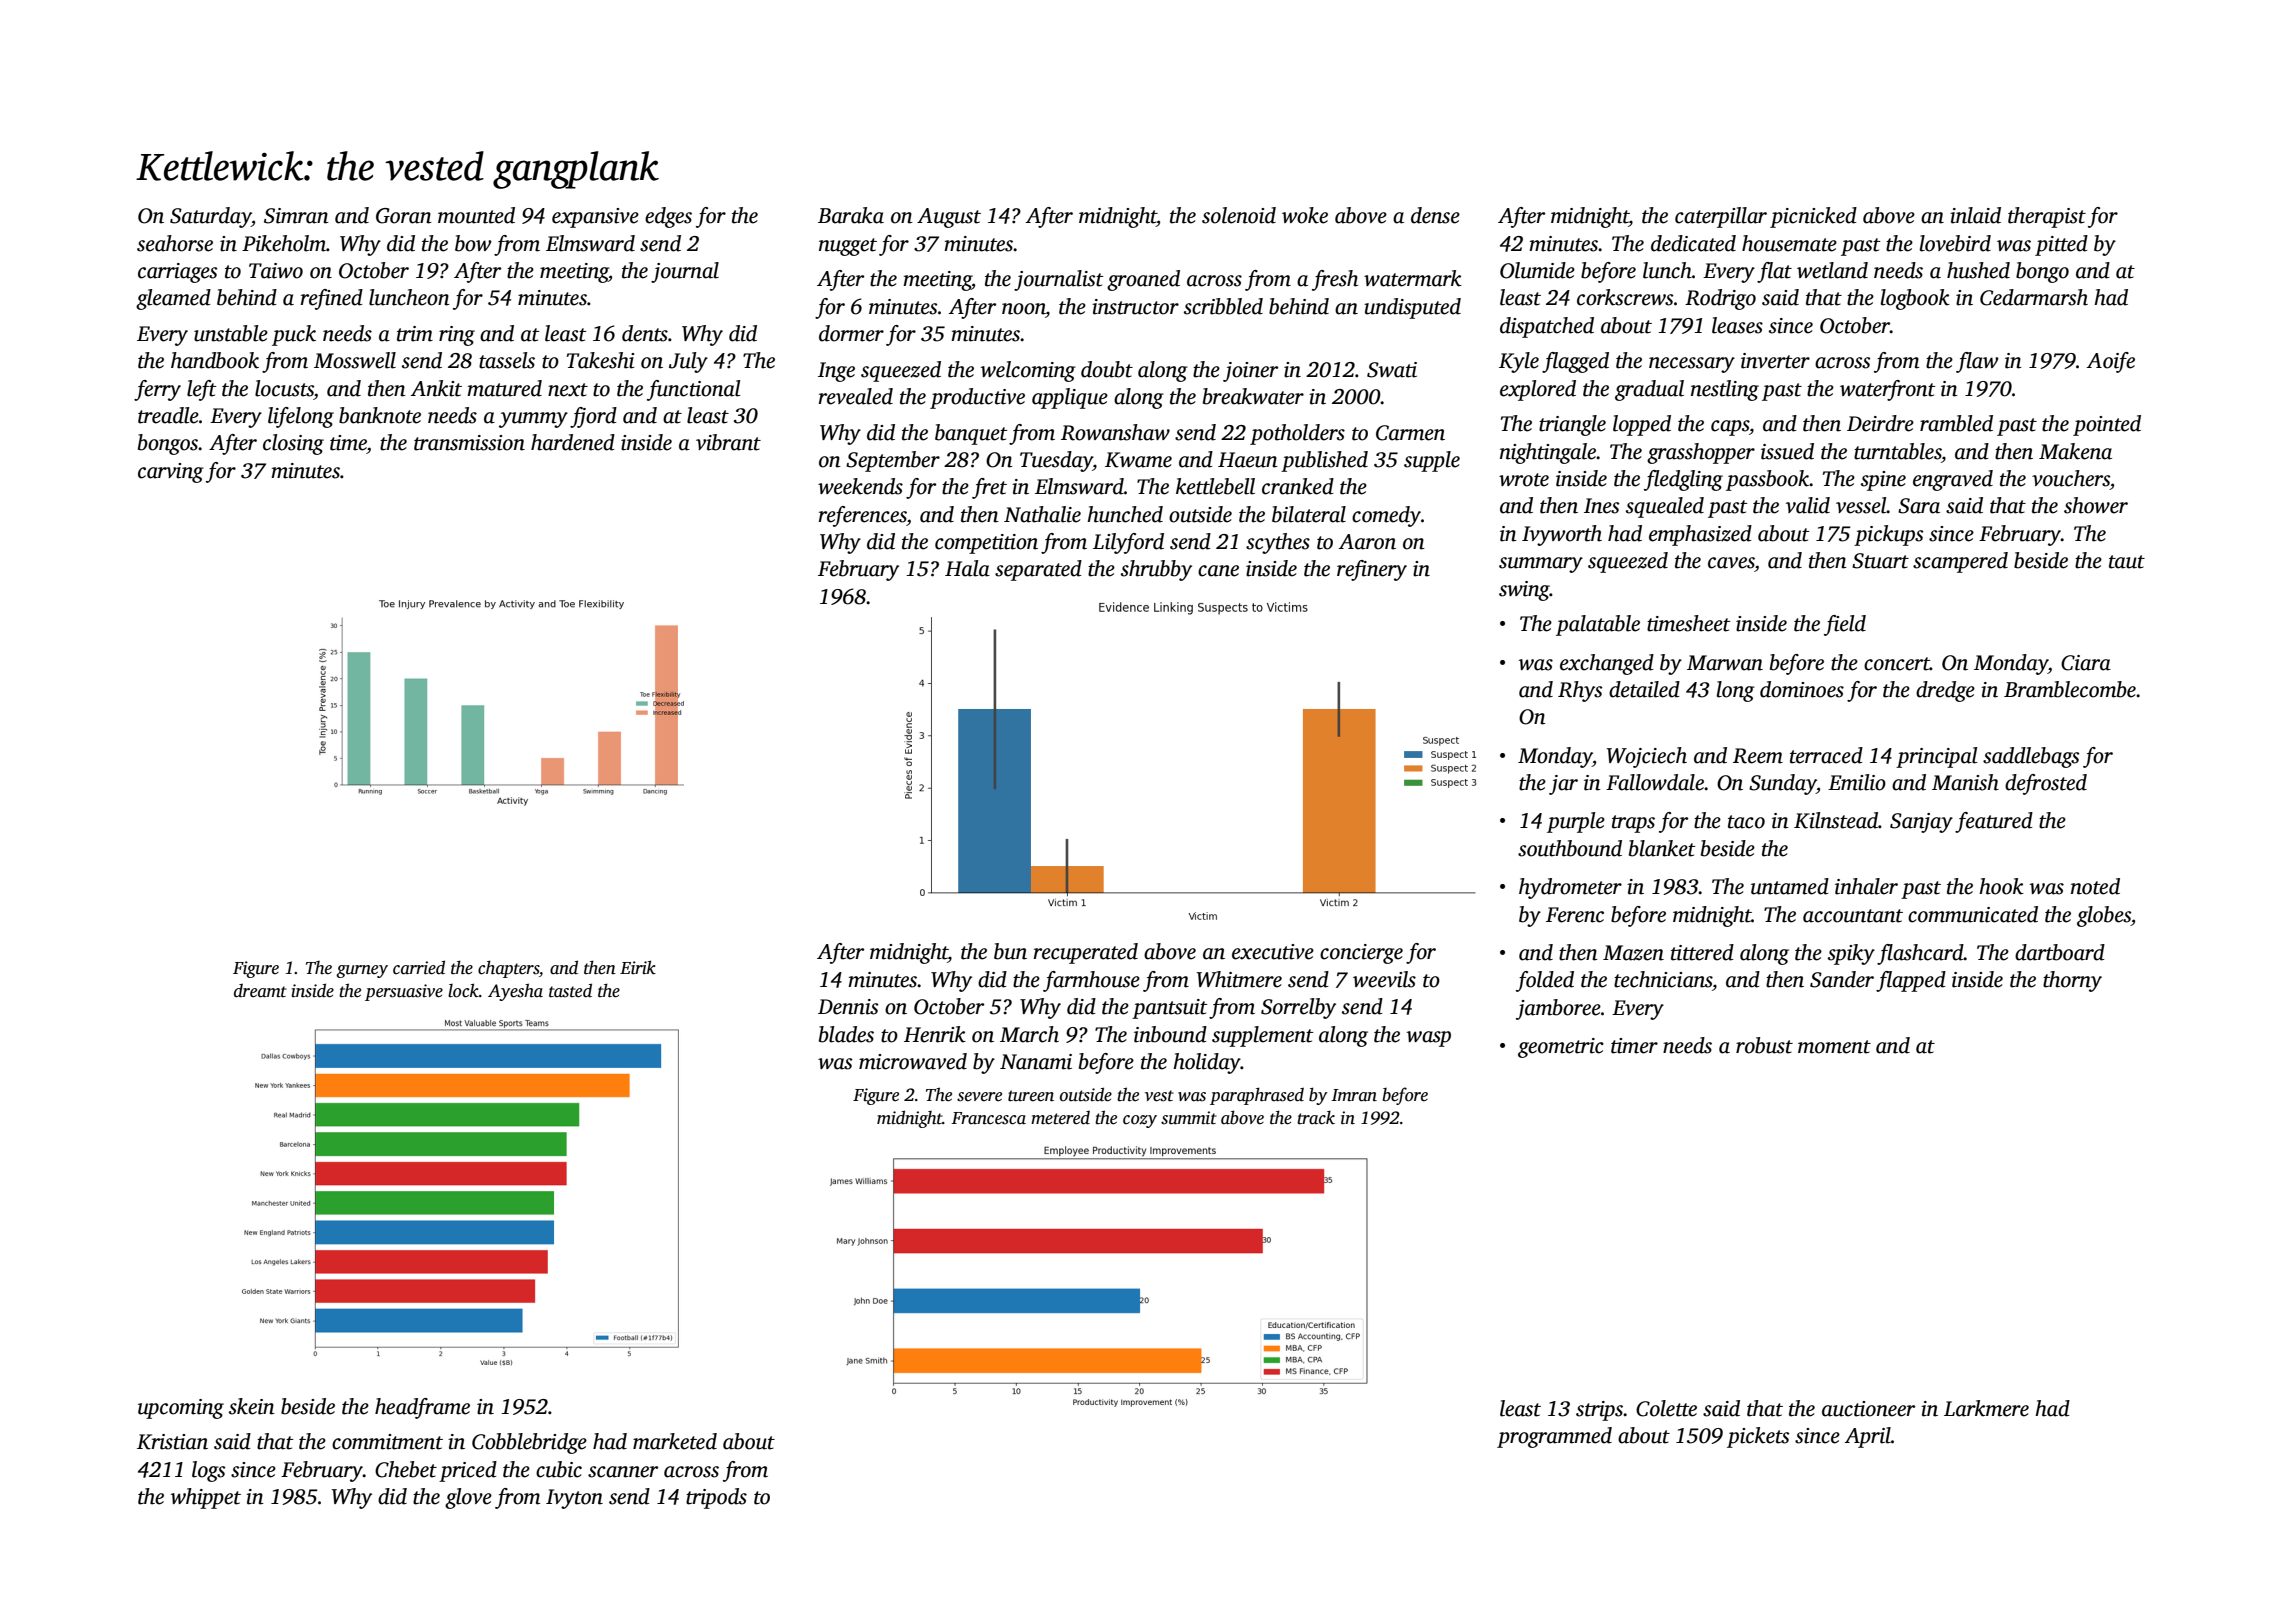  I want to click on refinery, so click(1372, 570).
